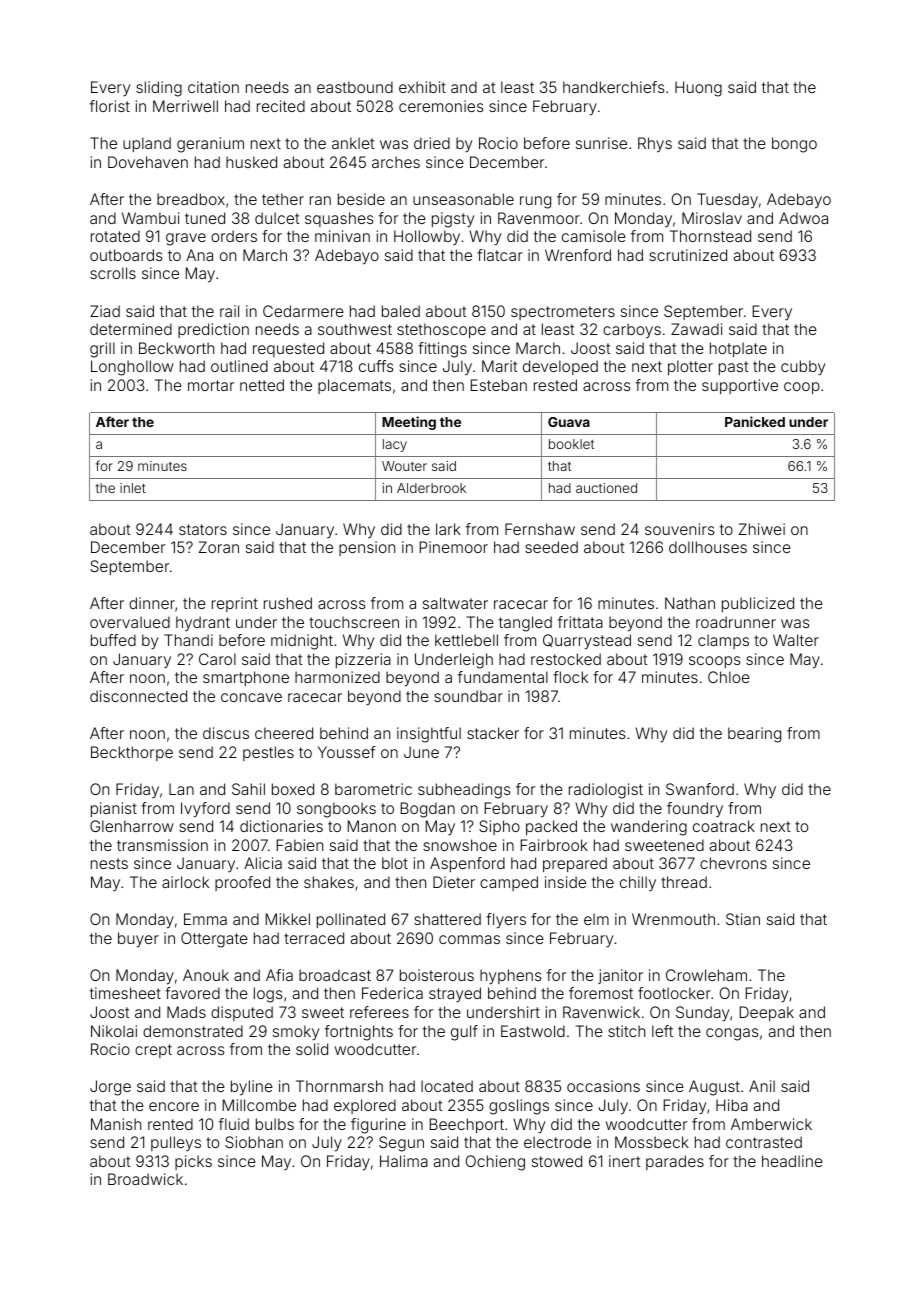  Describe the element at coordinates (733, 863) in the screenshot. I see `chevrons` at that location.
